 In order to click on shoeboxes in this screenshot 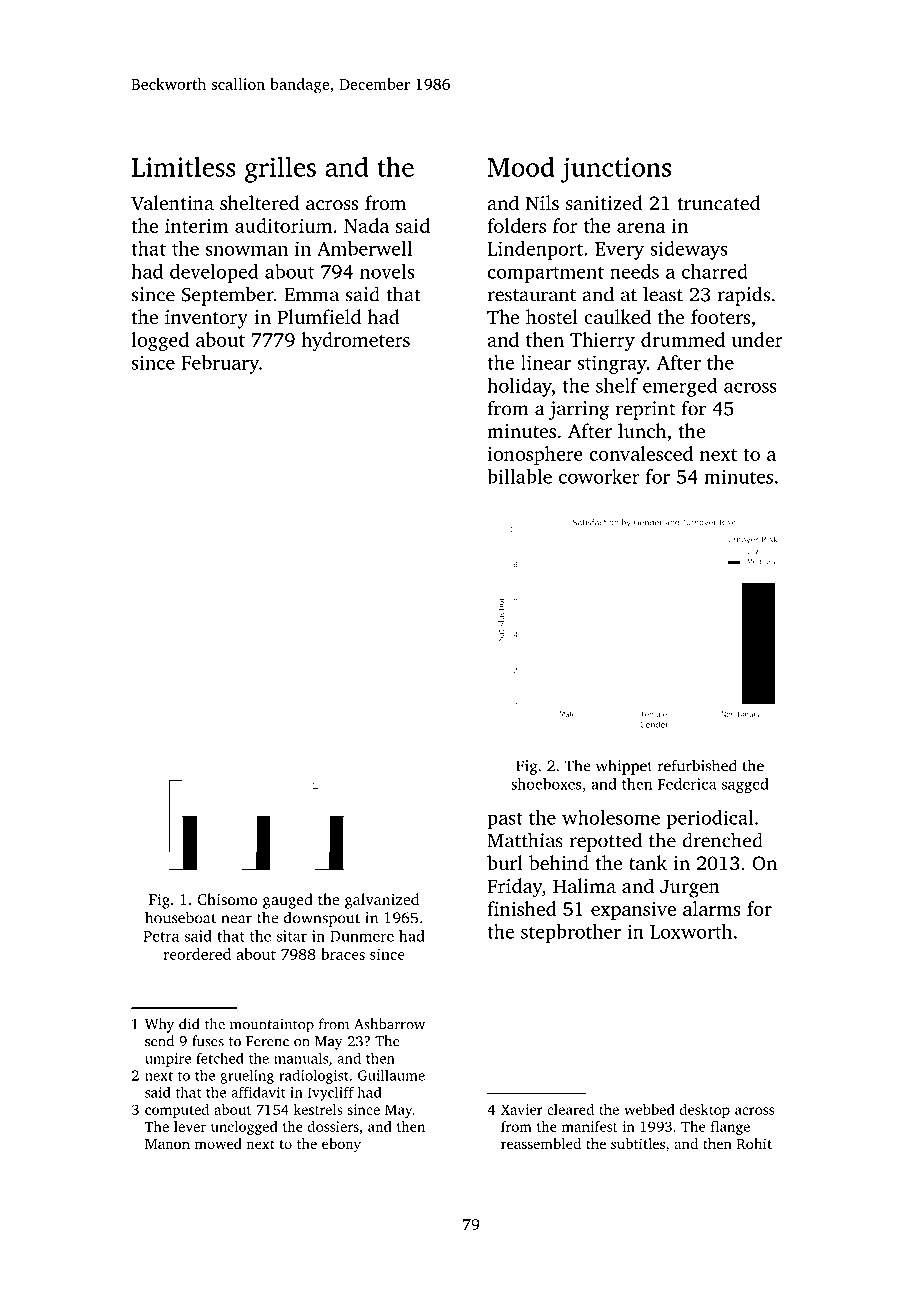, I will do `click(546, 784)`.
